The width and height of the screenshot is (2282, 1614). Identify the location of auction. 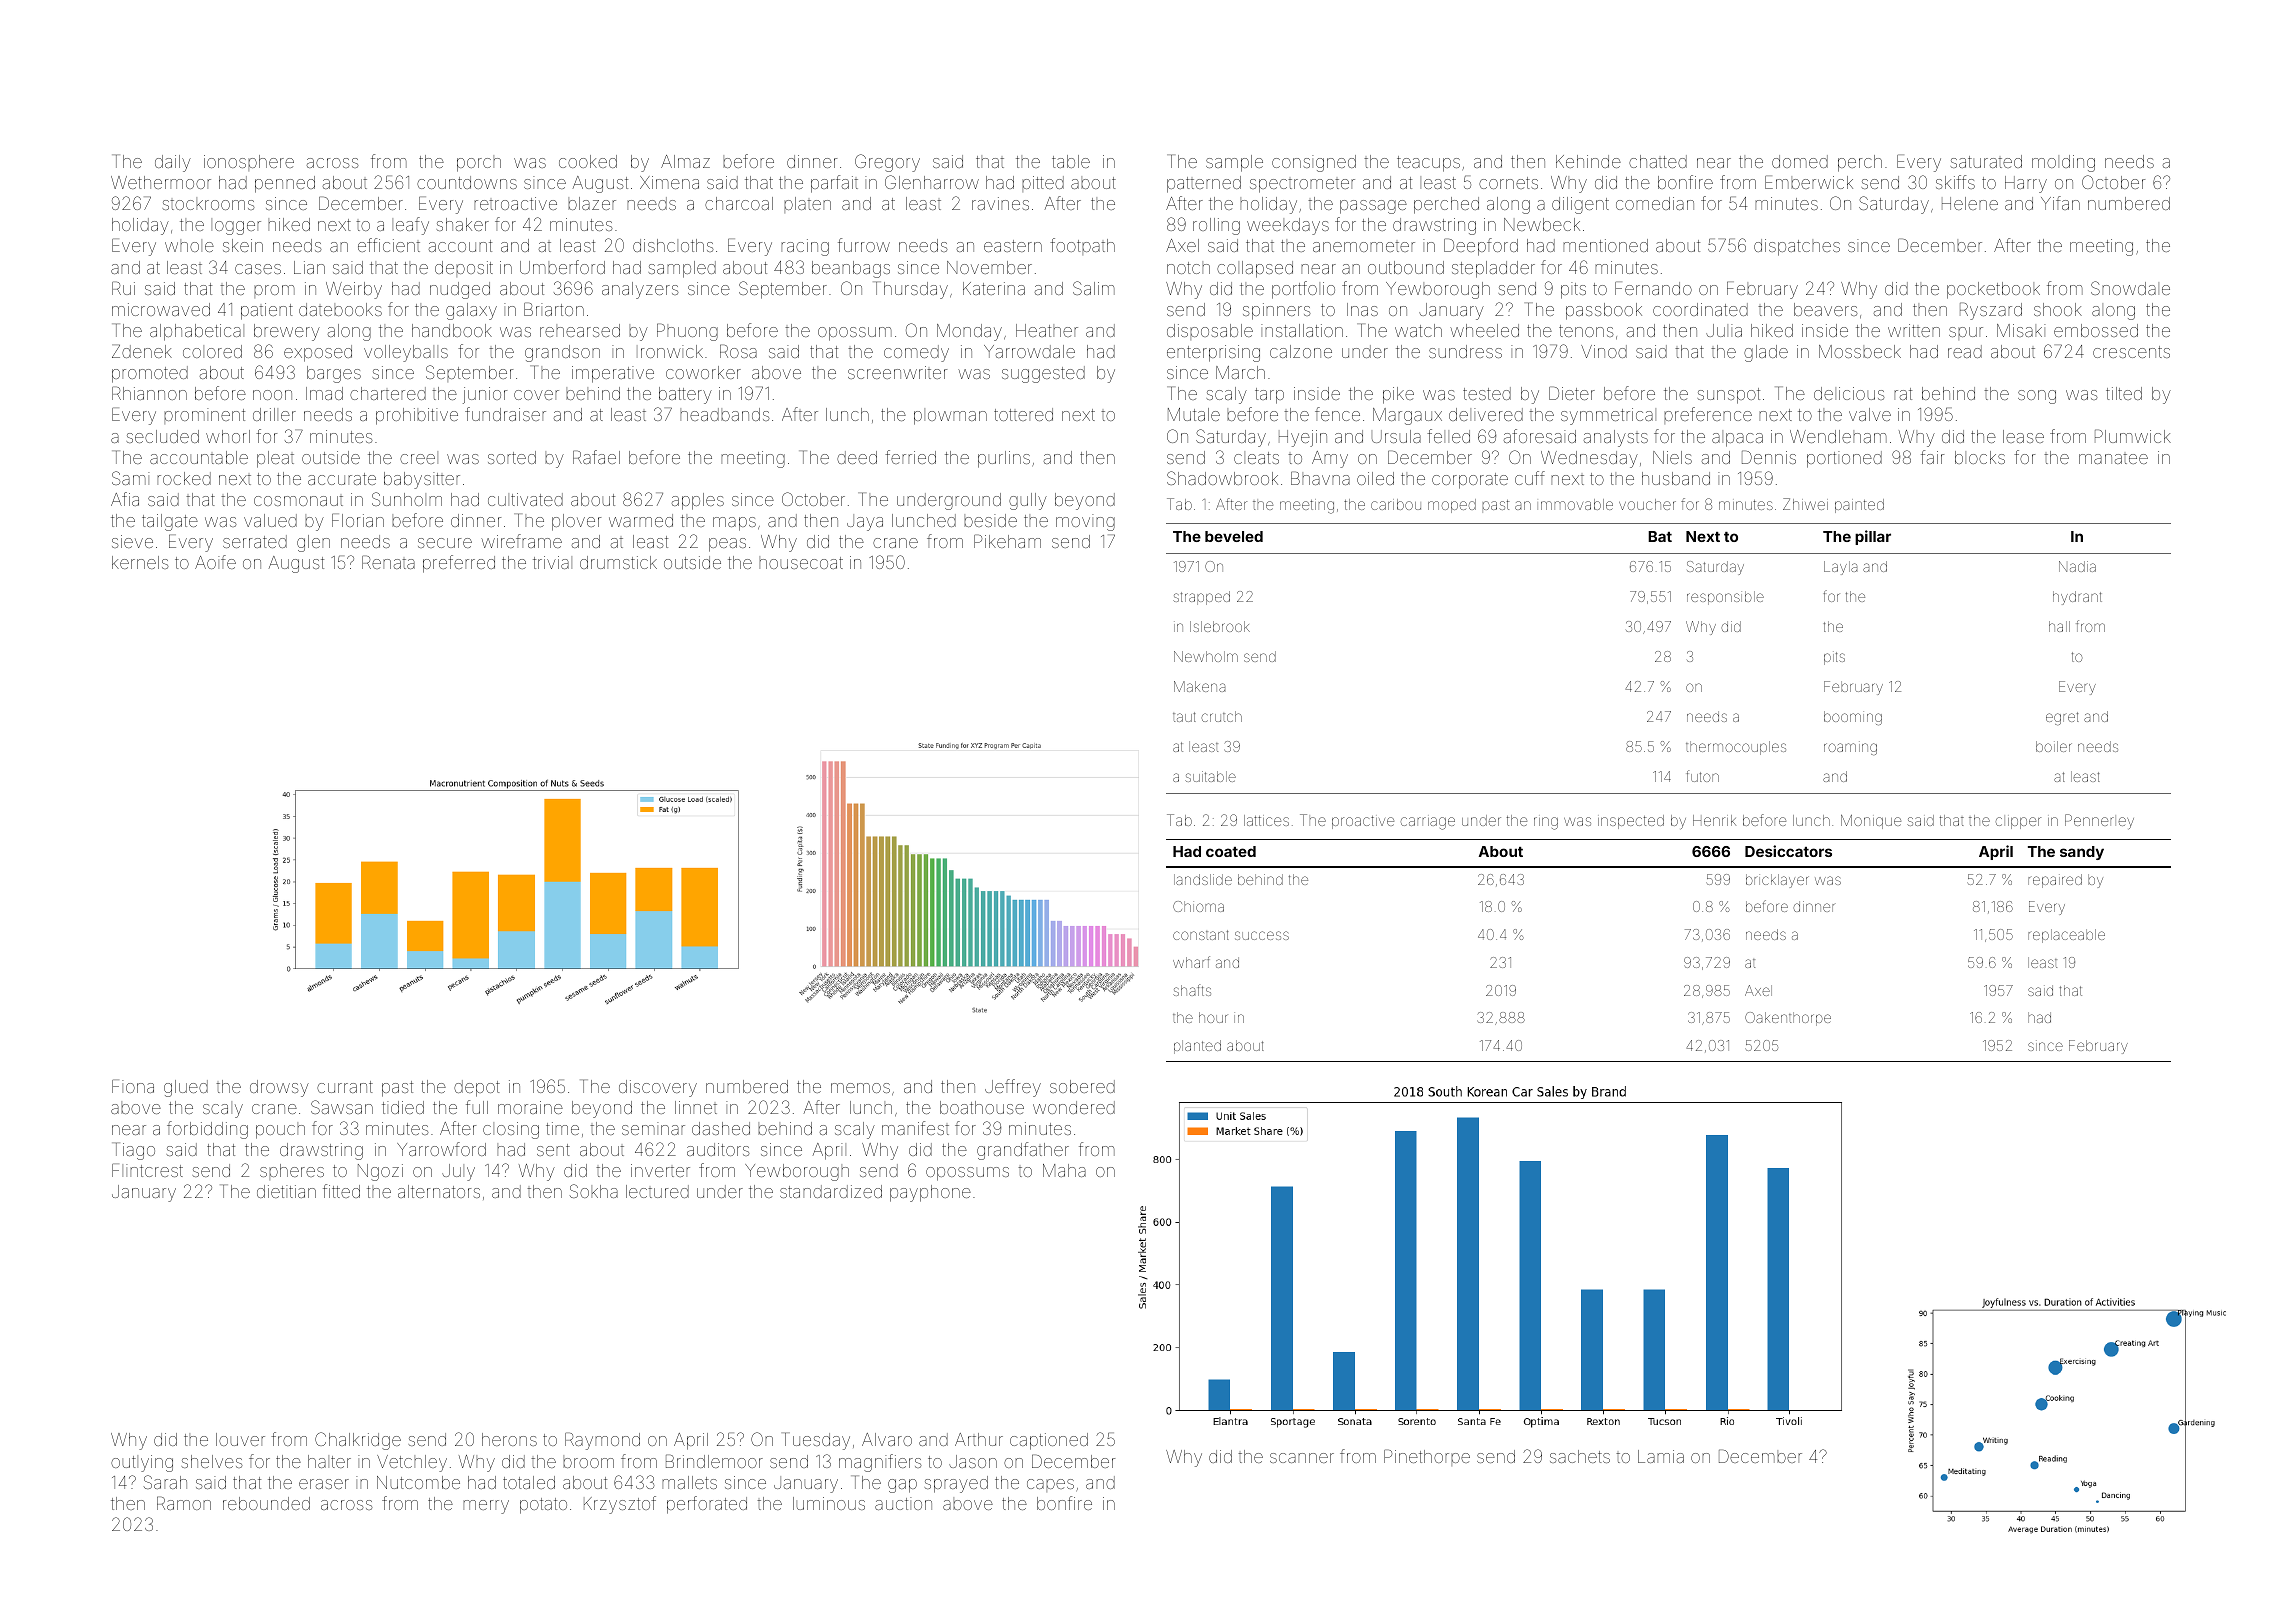
(903, 1503).
